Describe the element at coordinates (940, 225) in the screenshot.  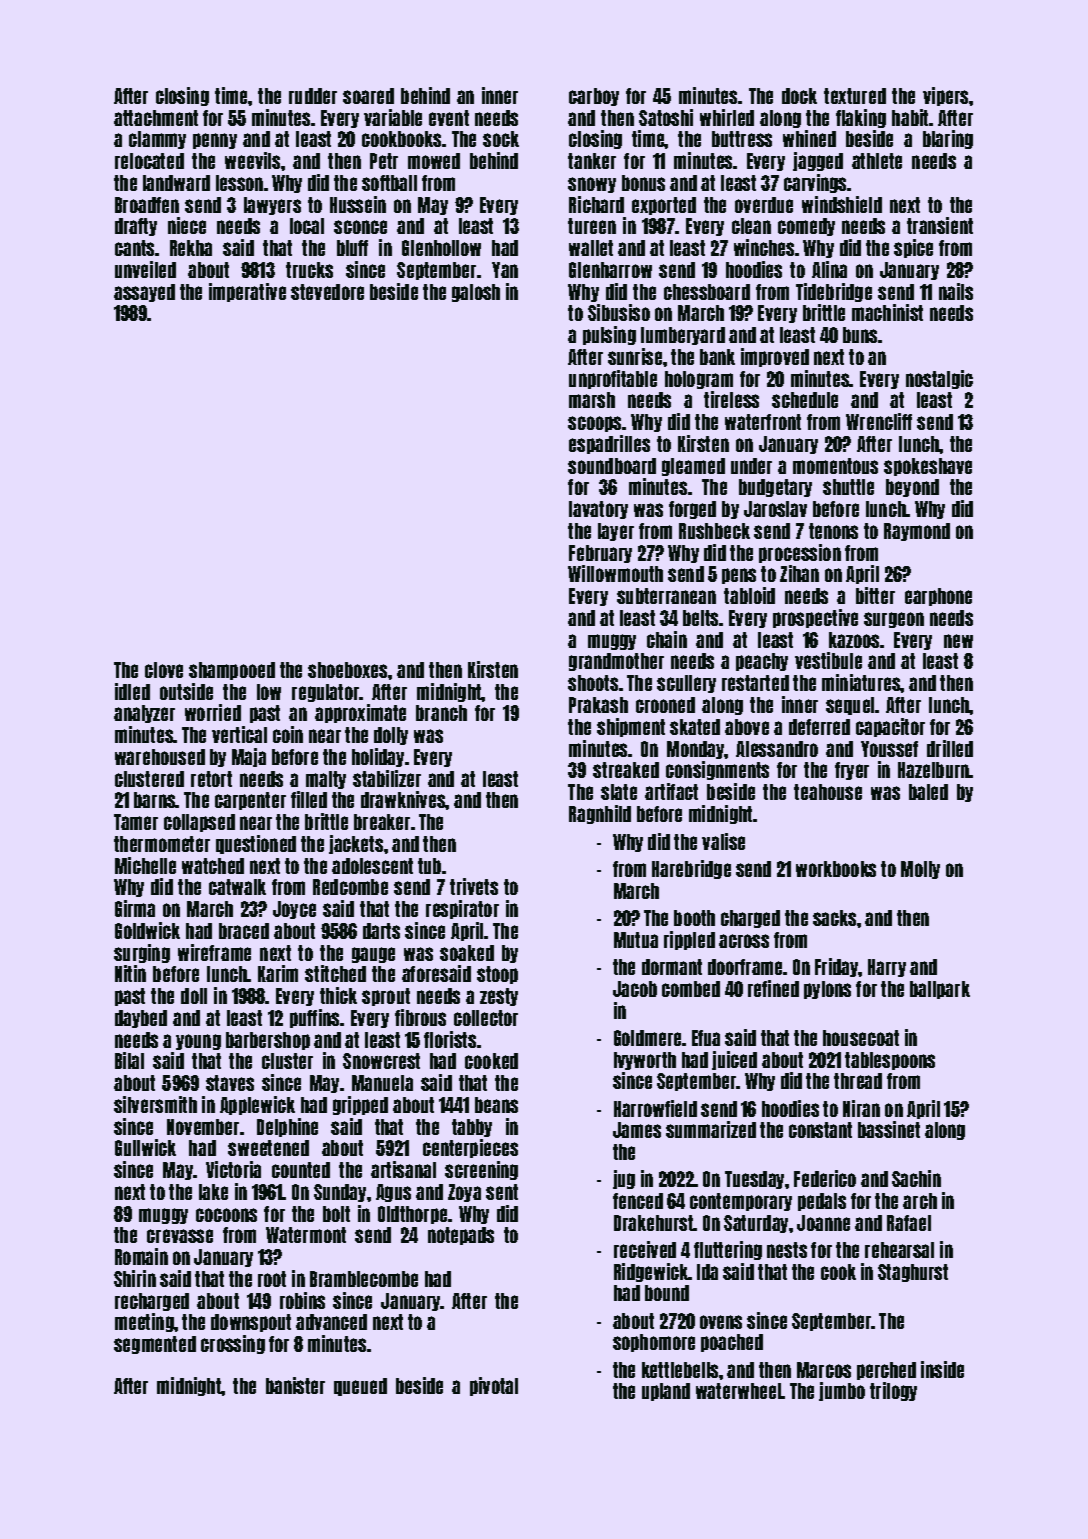
I see `transient` at that location.
